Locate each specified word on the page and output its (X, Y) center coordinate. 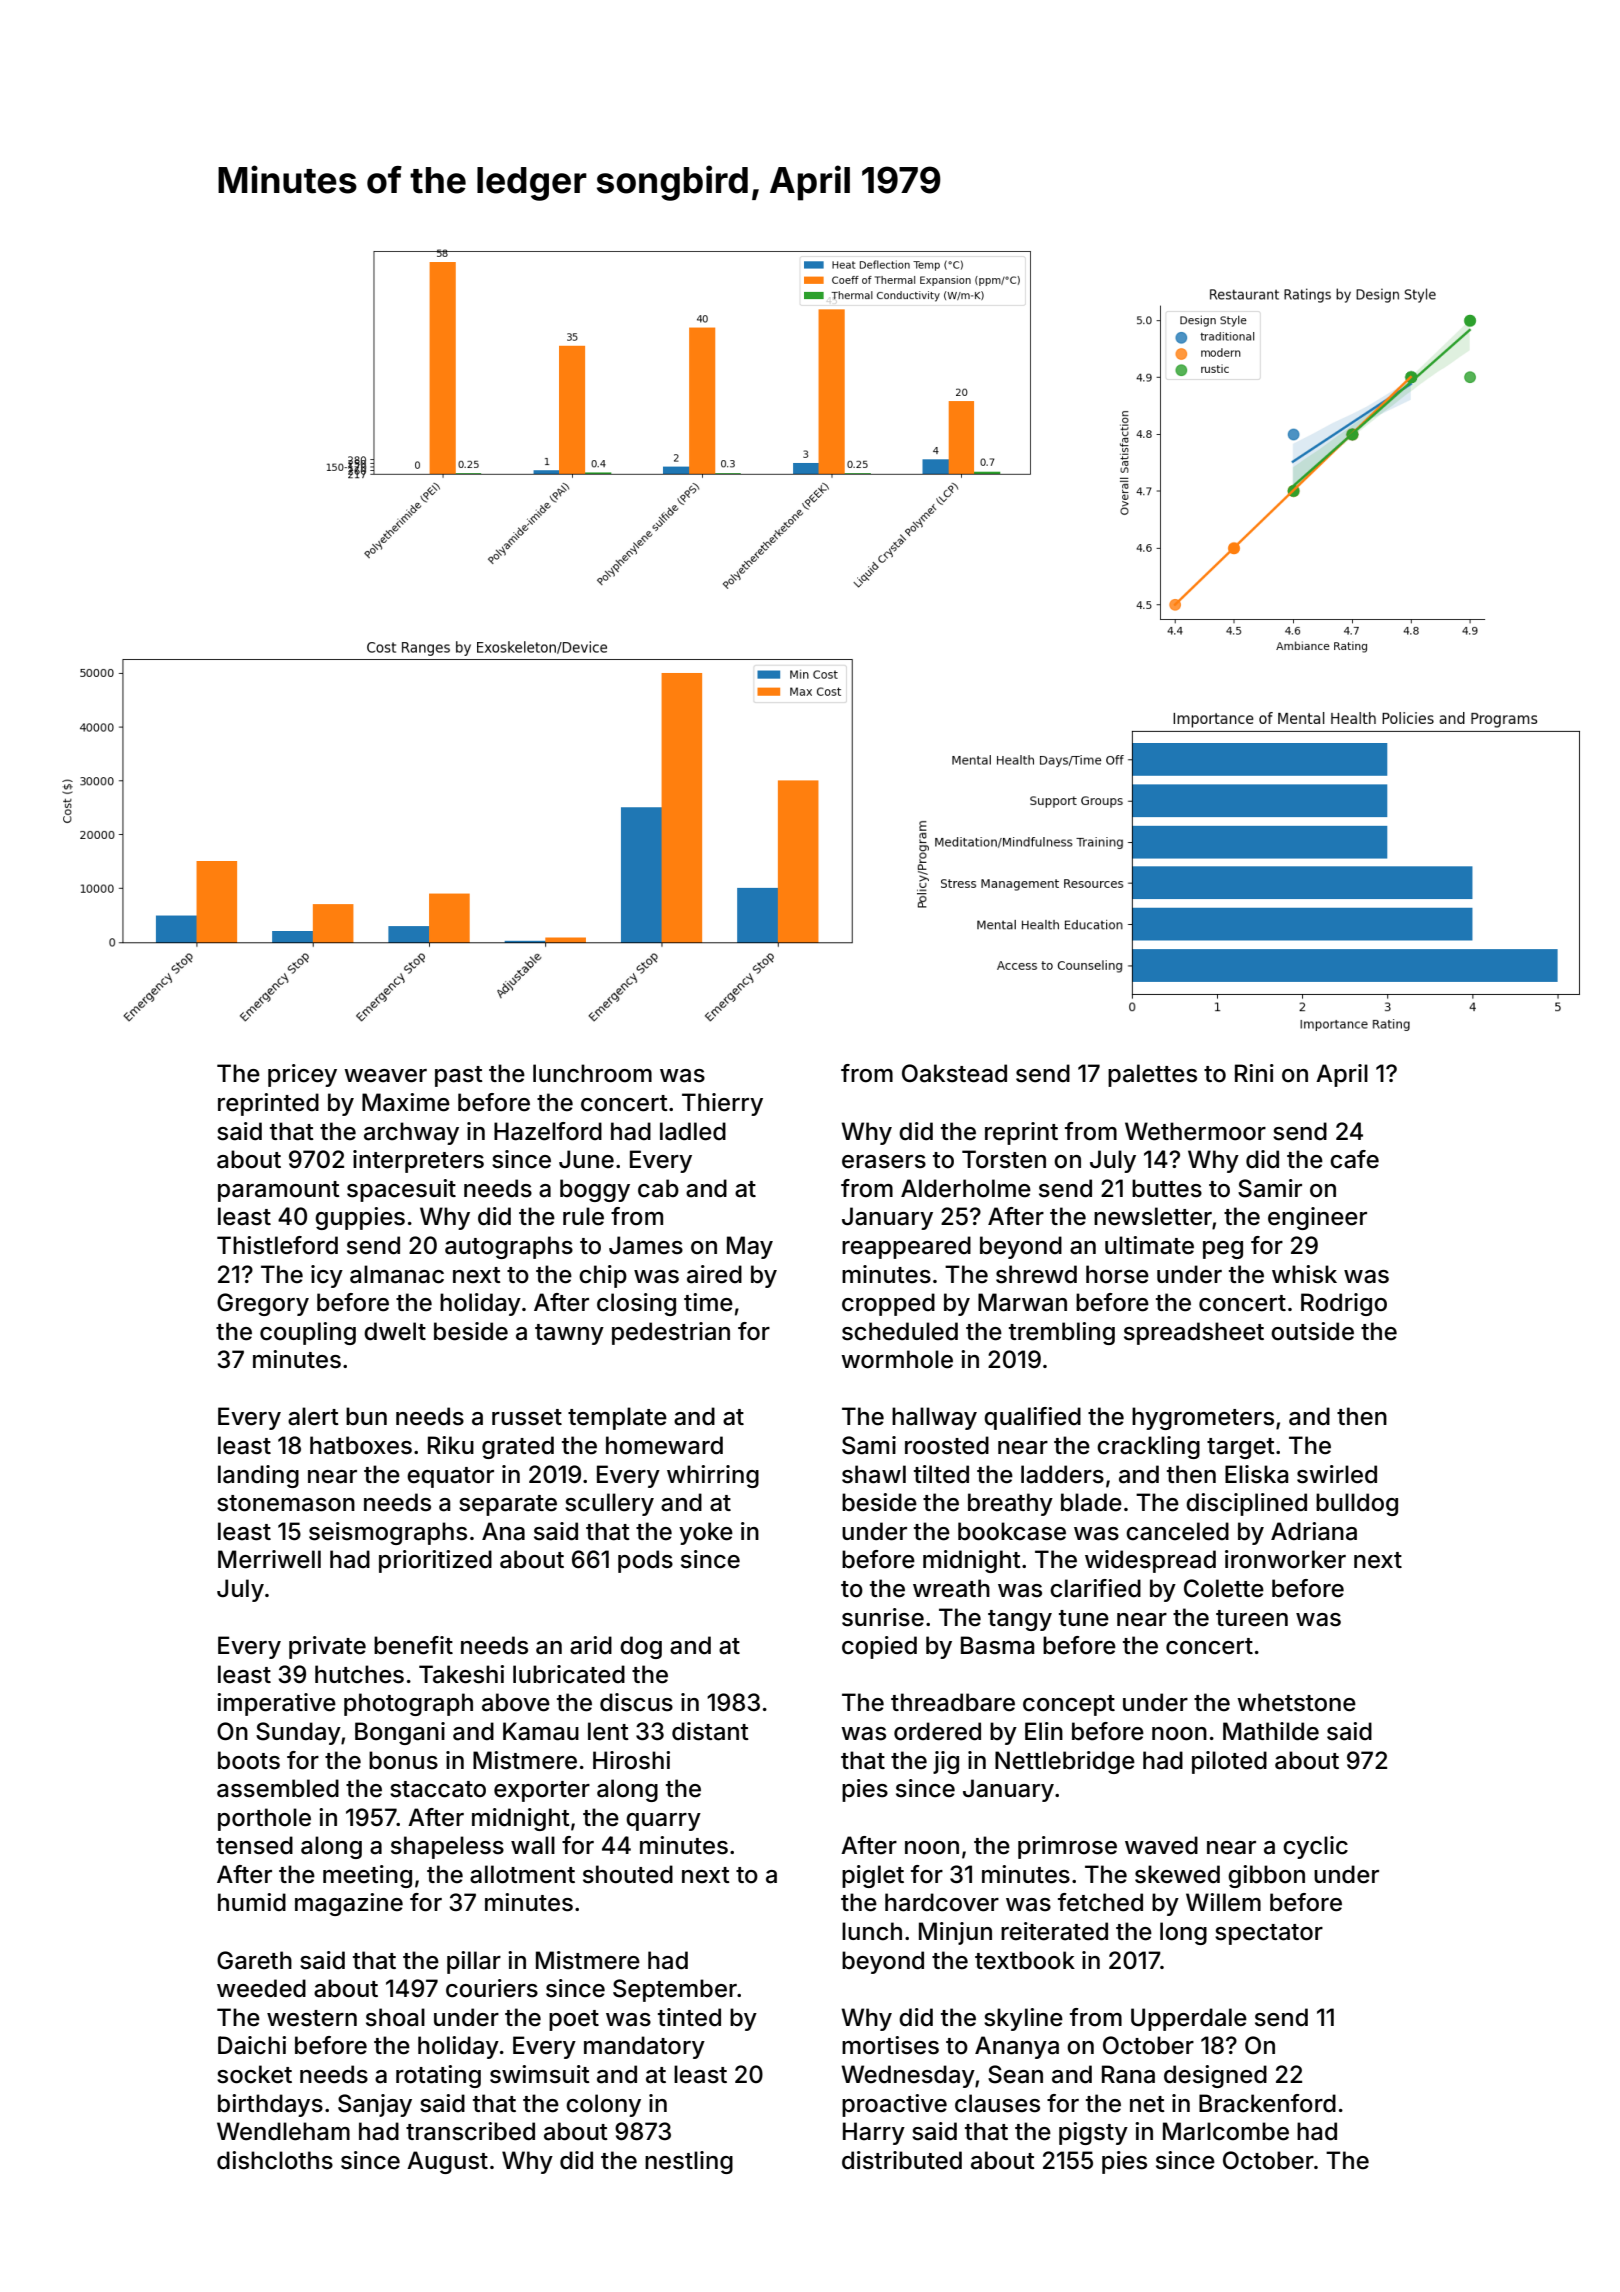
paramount (279, 1191)
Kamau (541, 1731)
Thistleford (277, 1245)
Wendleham (283, 2131)
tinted (689, 2017)
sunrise (883, 1617)
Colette (1224, 1588)
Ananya (1017, 2047)
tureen (1252, 1618)
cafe (1354, 1159)
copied (879, 1647)
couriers (492, 1988)
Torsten (1004, 1159)
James (646, 1245)
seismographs (388, 1533)
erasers (884, 1162)
